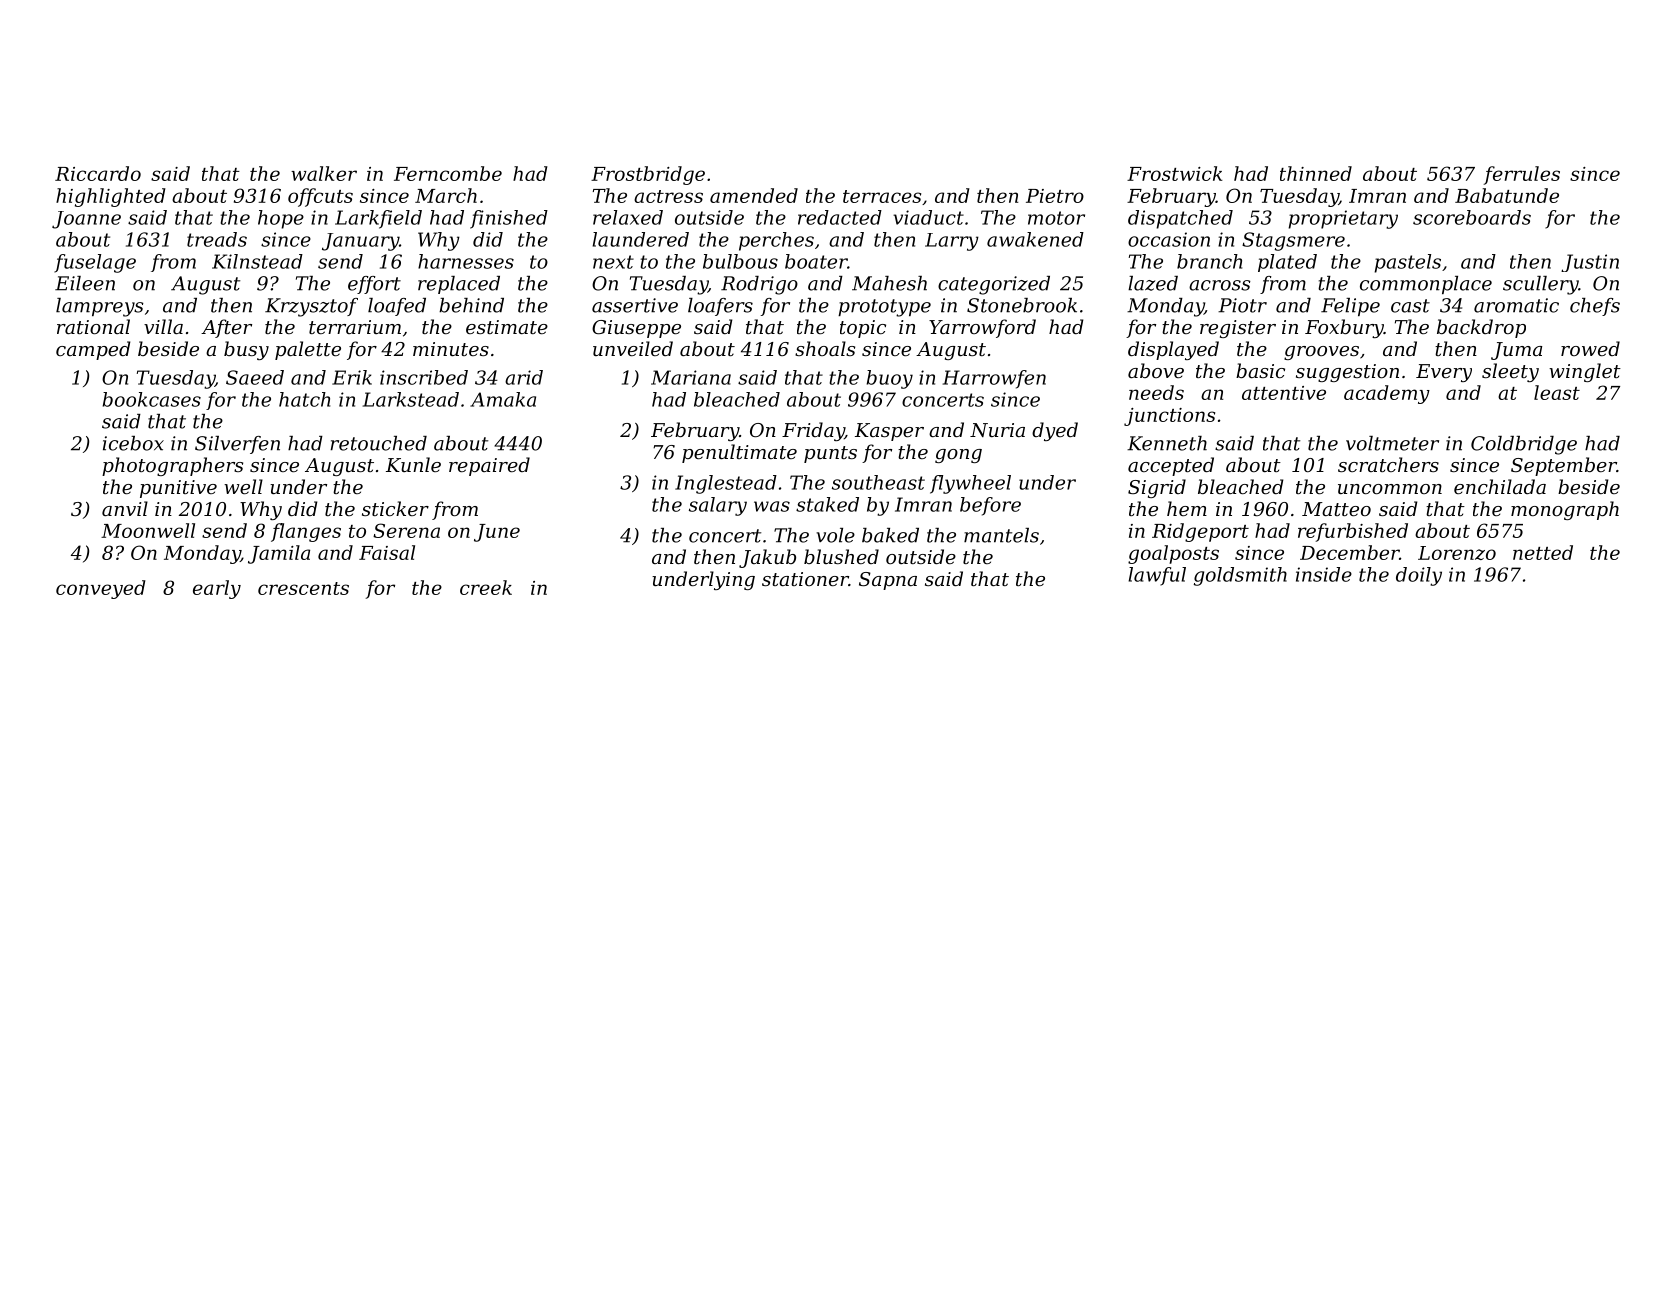 This page has width=1676, height=1295. What do you see at coordinates (890, 379) in the page?
I see `buoy` at bounding box center [890, 379].
